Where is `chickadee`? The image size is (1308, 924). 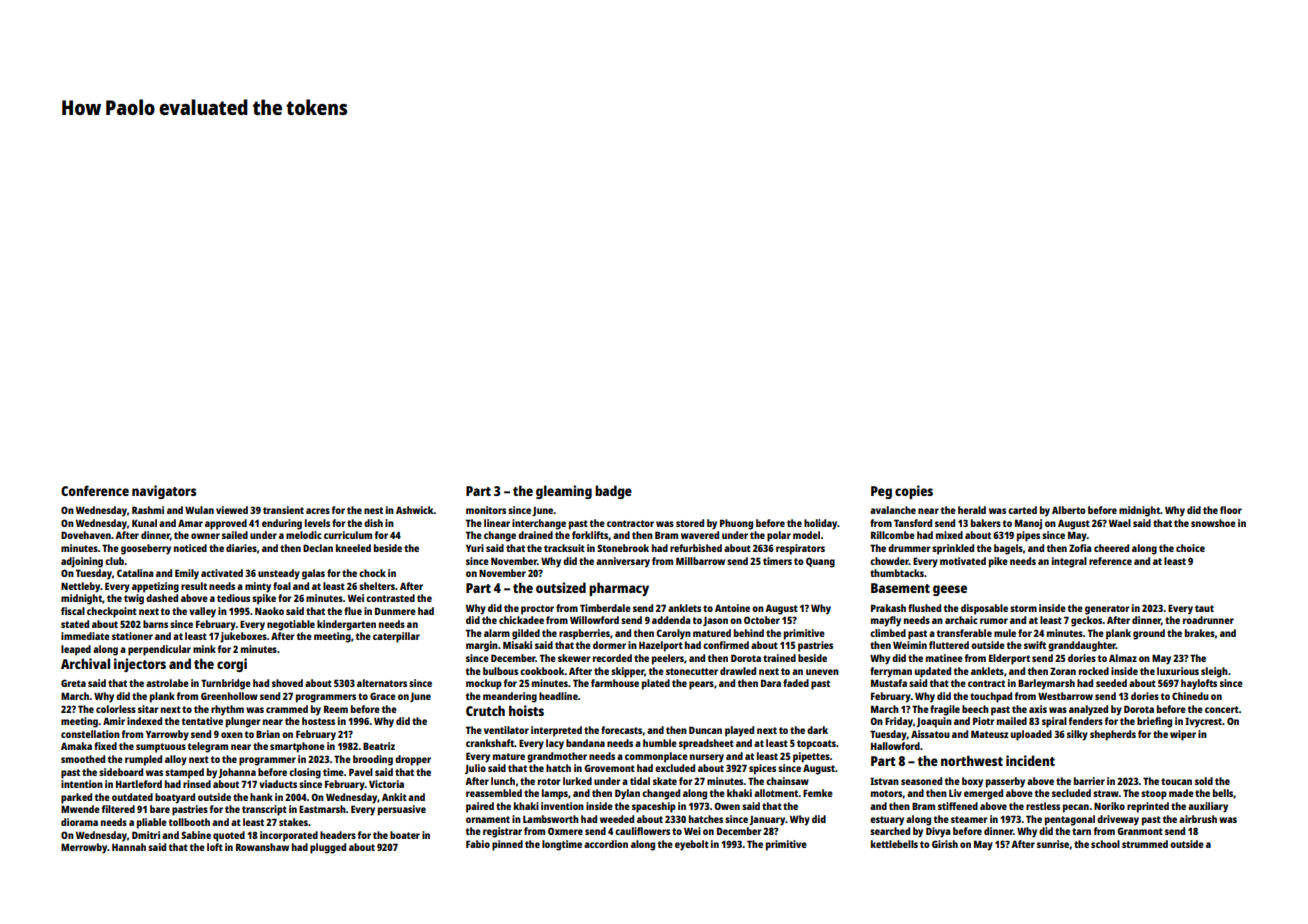
chickadee is located at coordinates (521, 620).
